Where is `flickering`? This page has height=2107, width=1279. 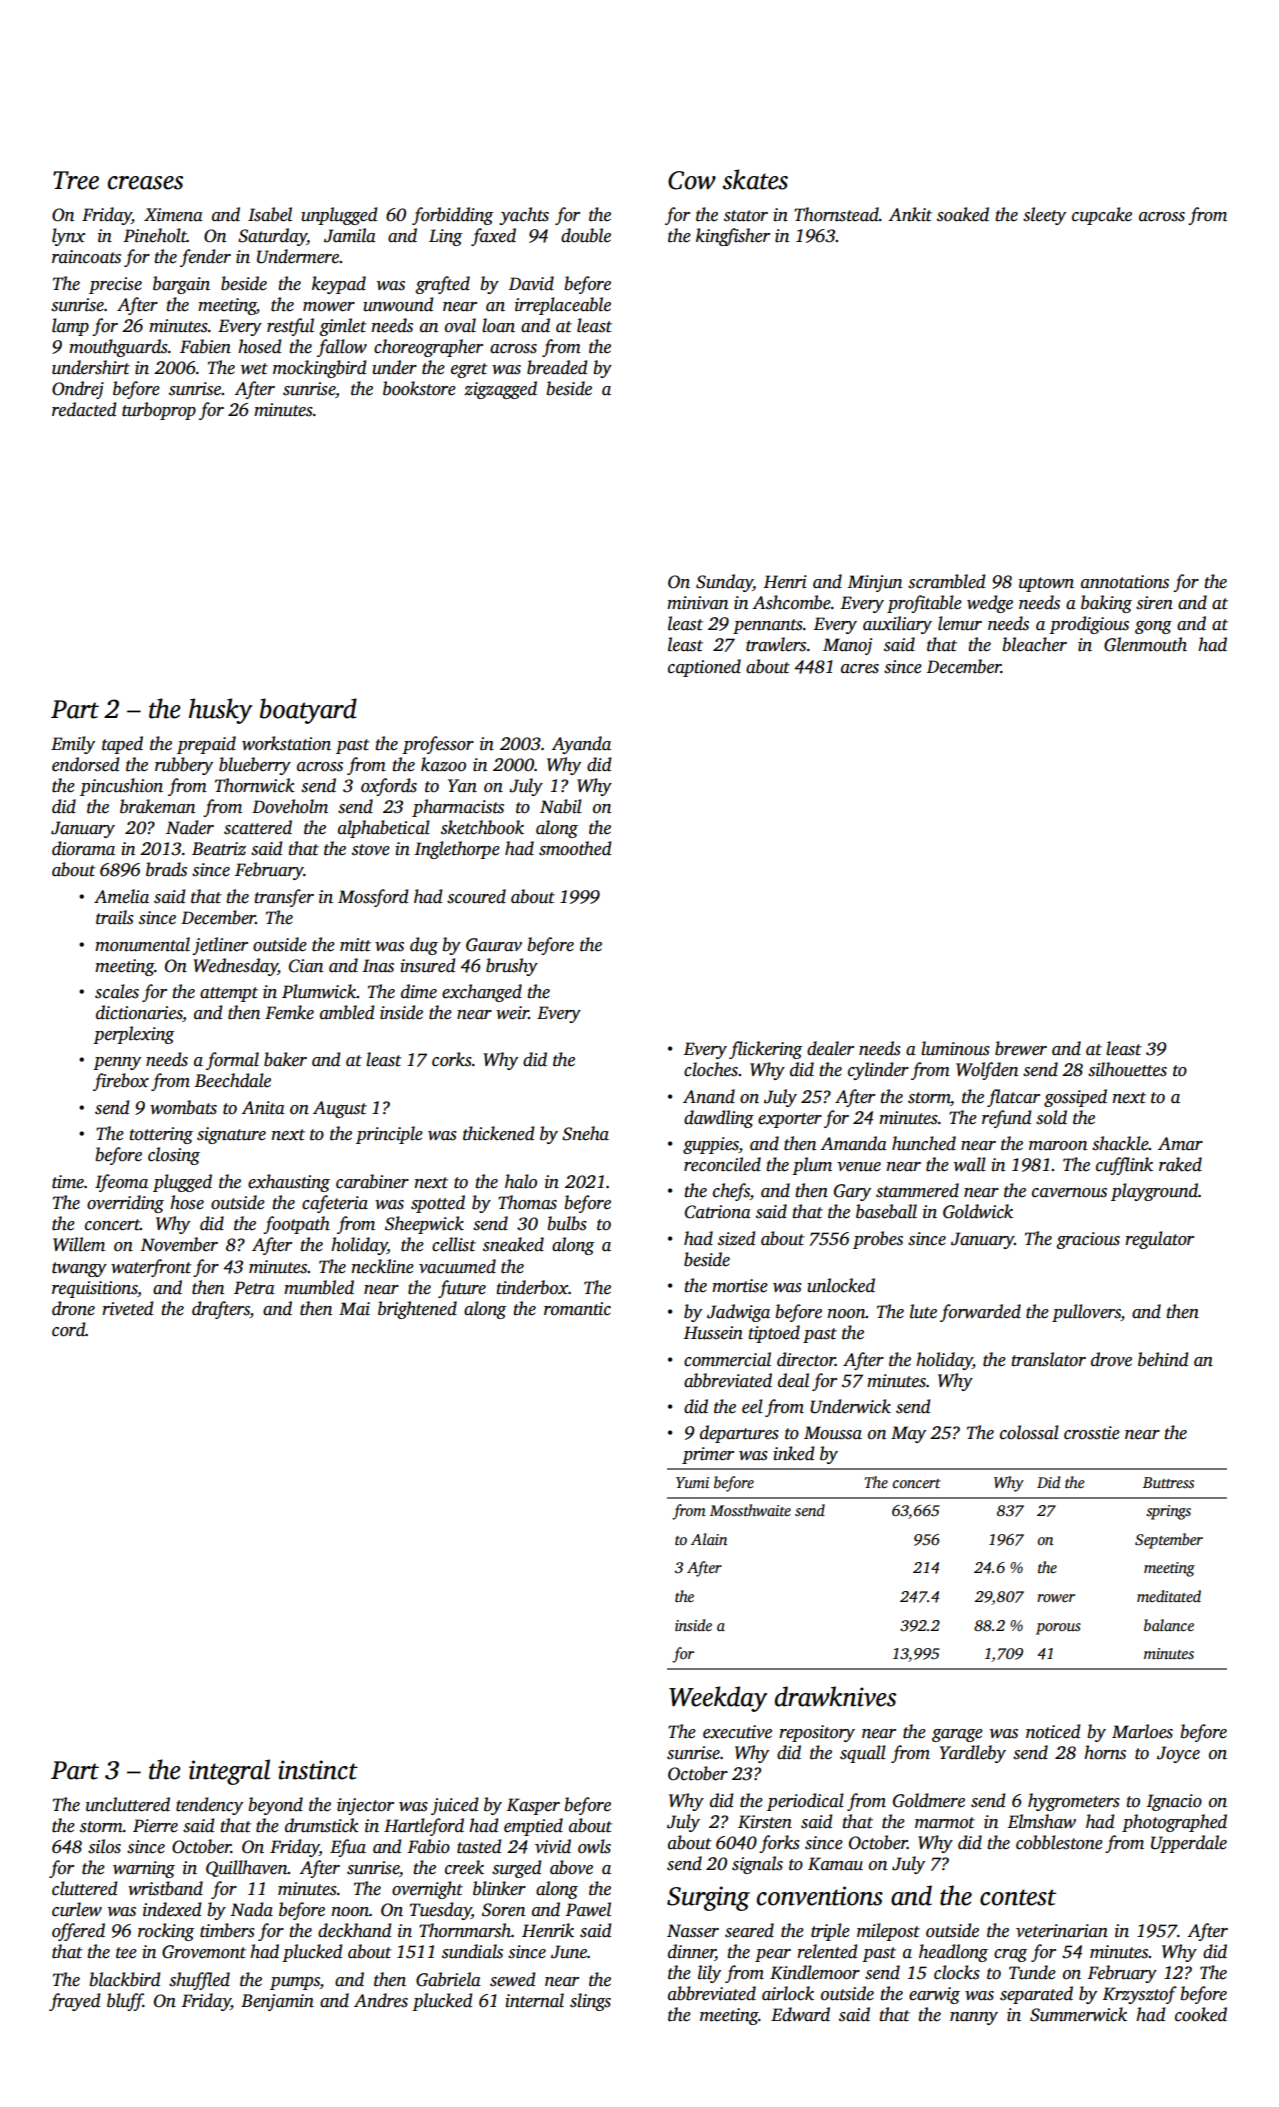 flickering is located at coordinates (765, 1050).
